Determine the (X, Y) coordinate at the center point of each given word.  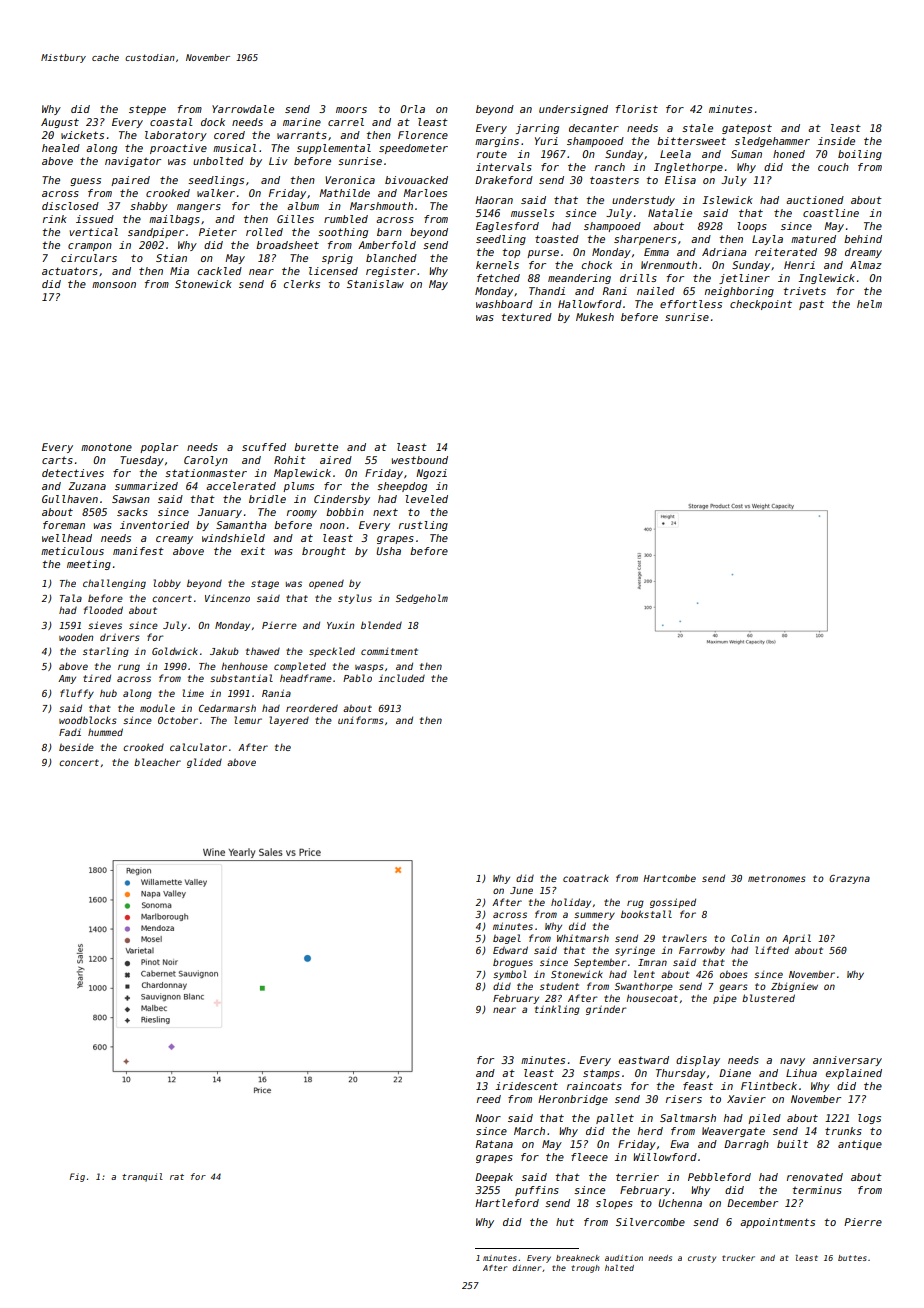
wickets (82, 135)
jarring (537, 129)
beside (76, 747)
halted (619, 1268)
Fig (77, 1177)
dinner (526, 1268)
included (401, 678)
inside (836, 141)
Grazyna (849, 879)
